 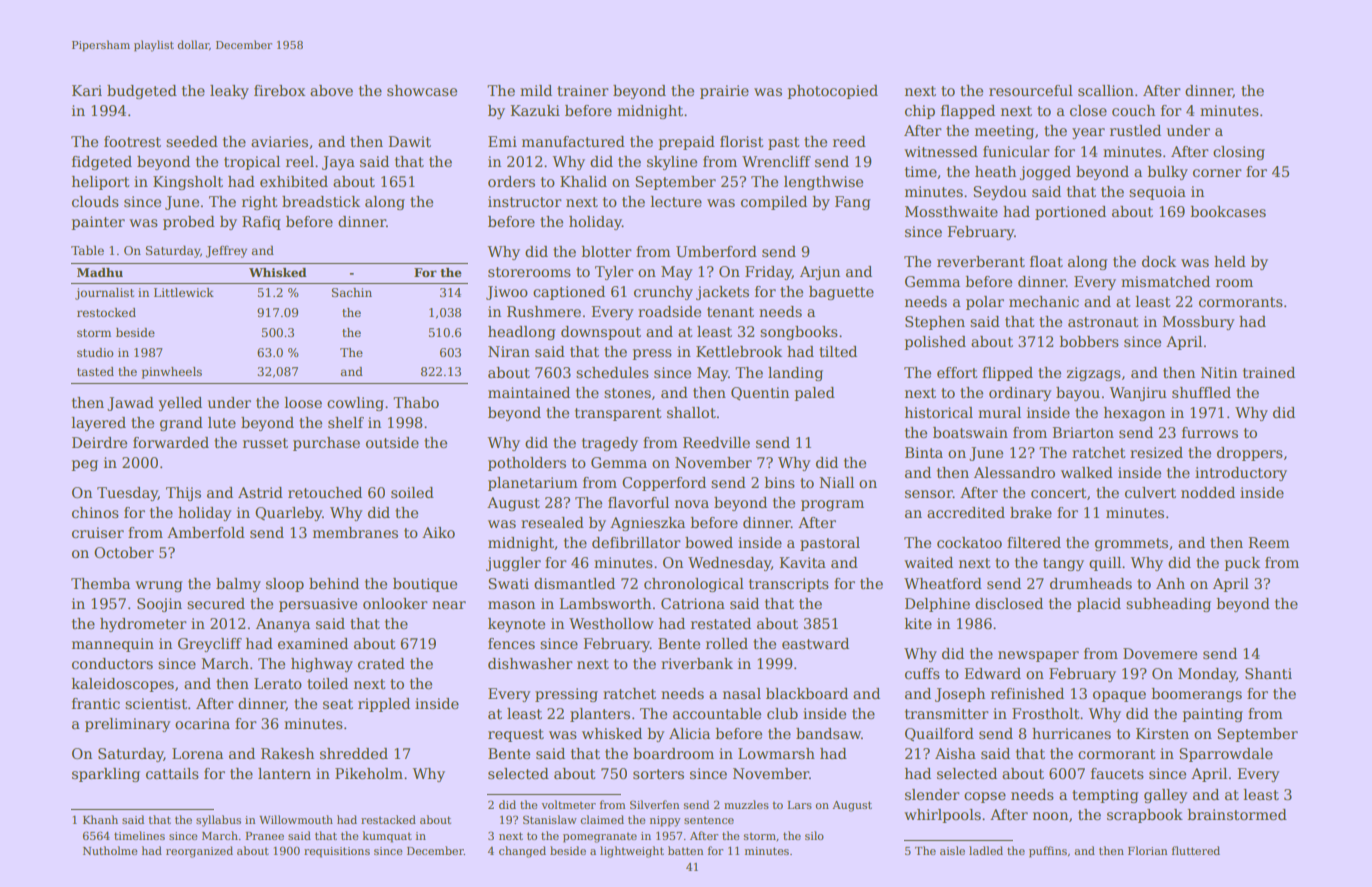 What do you see at coordinates (986, 850) in the screenshot?
I see `ladled` at bounding box center [986, 850].
